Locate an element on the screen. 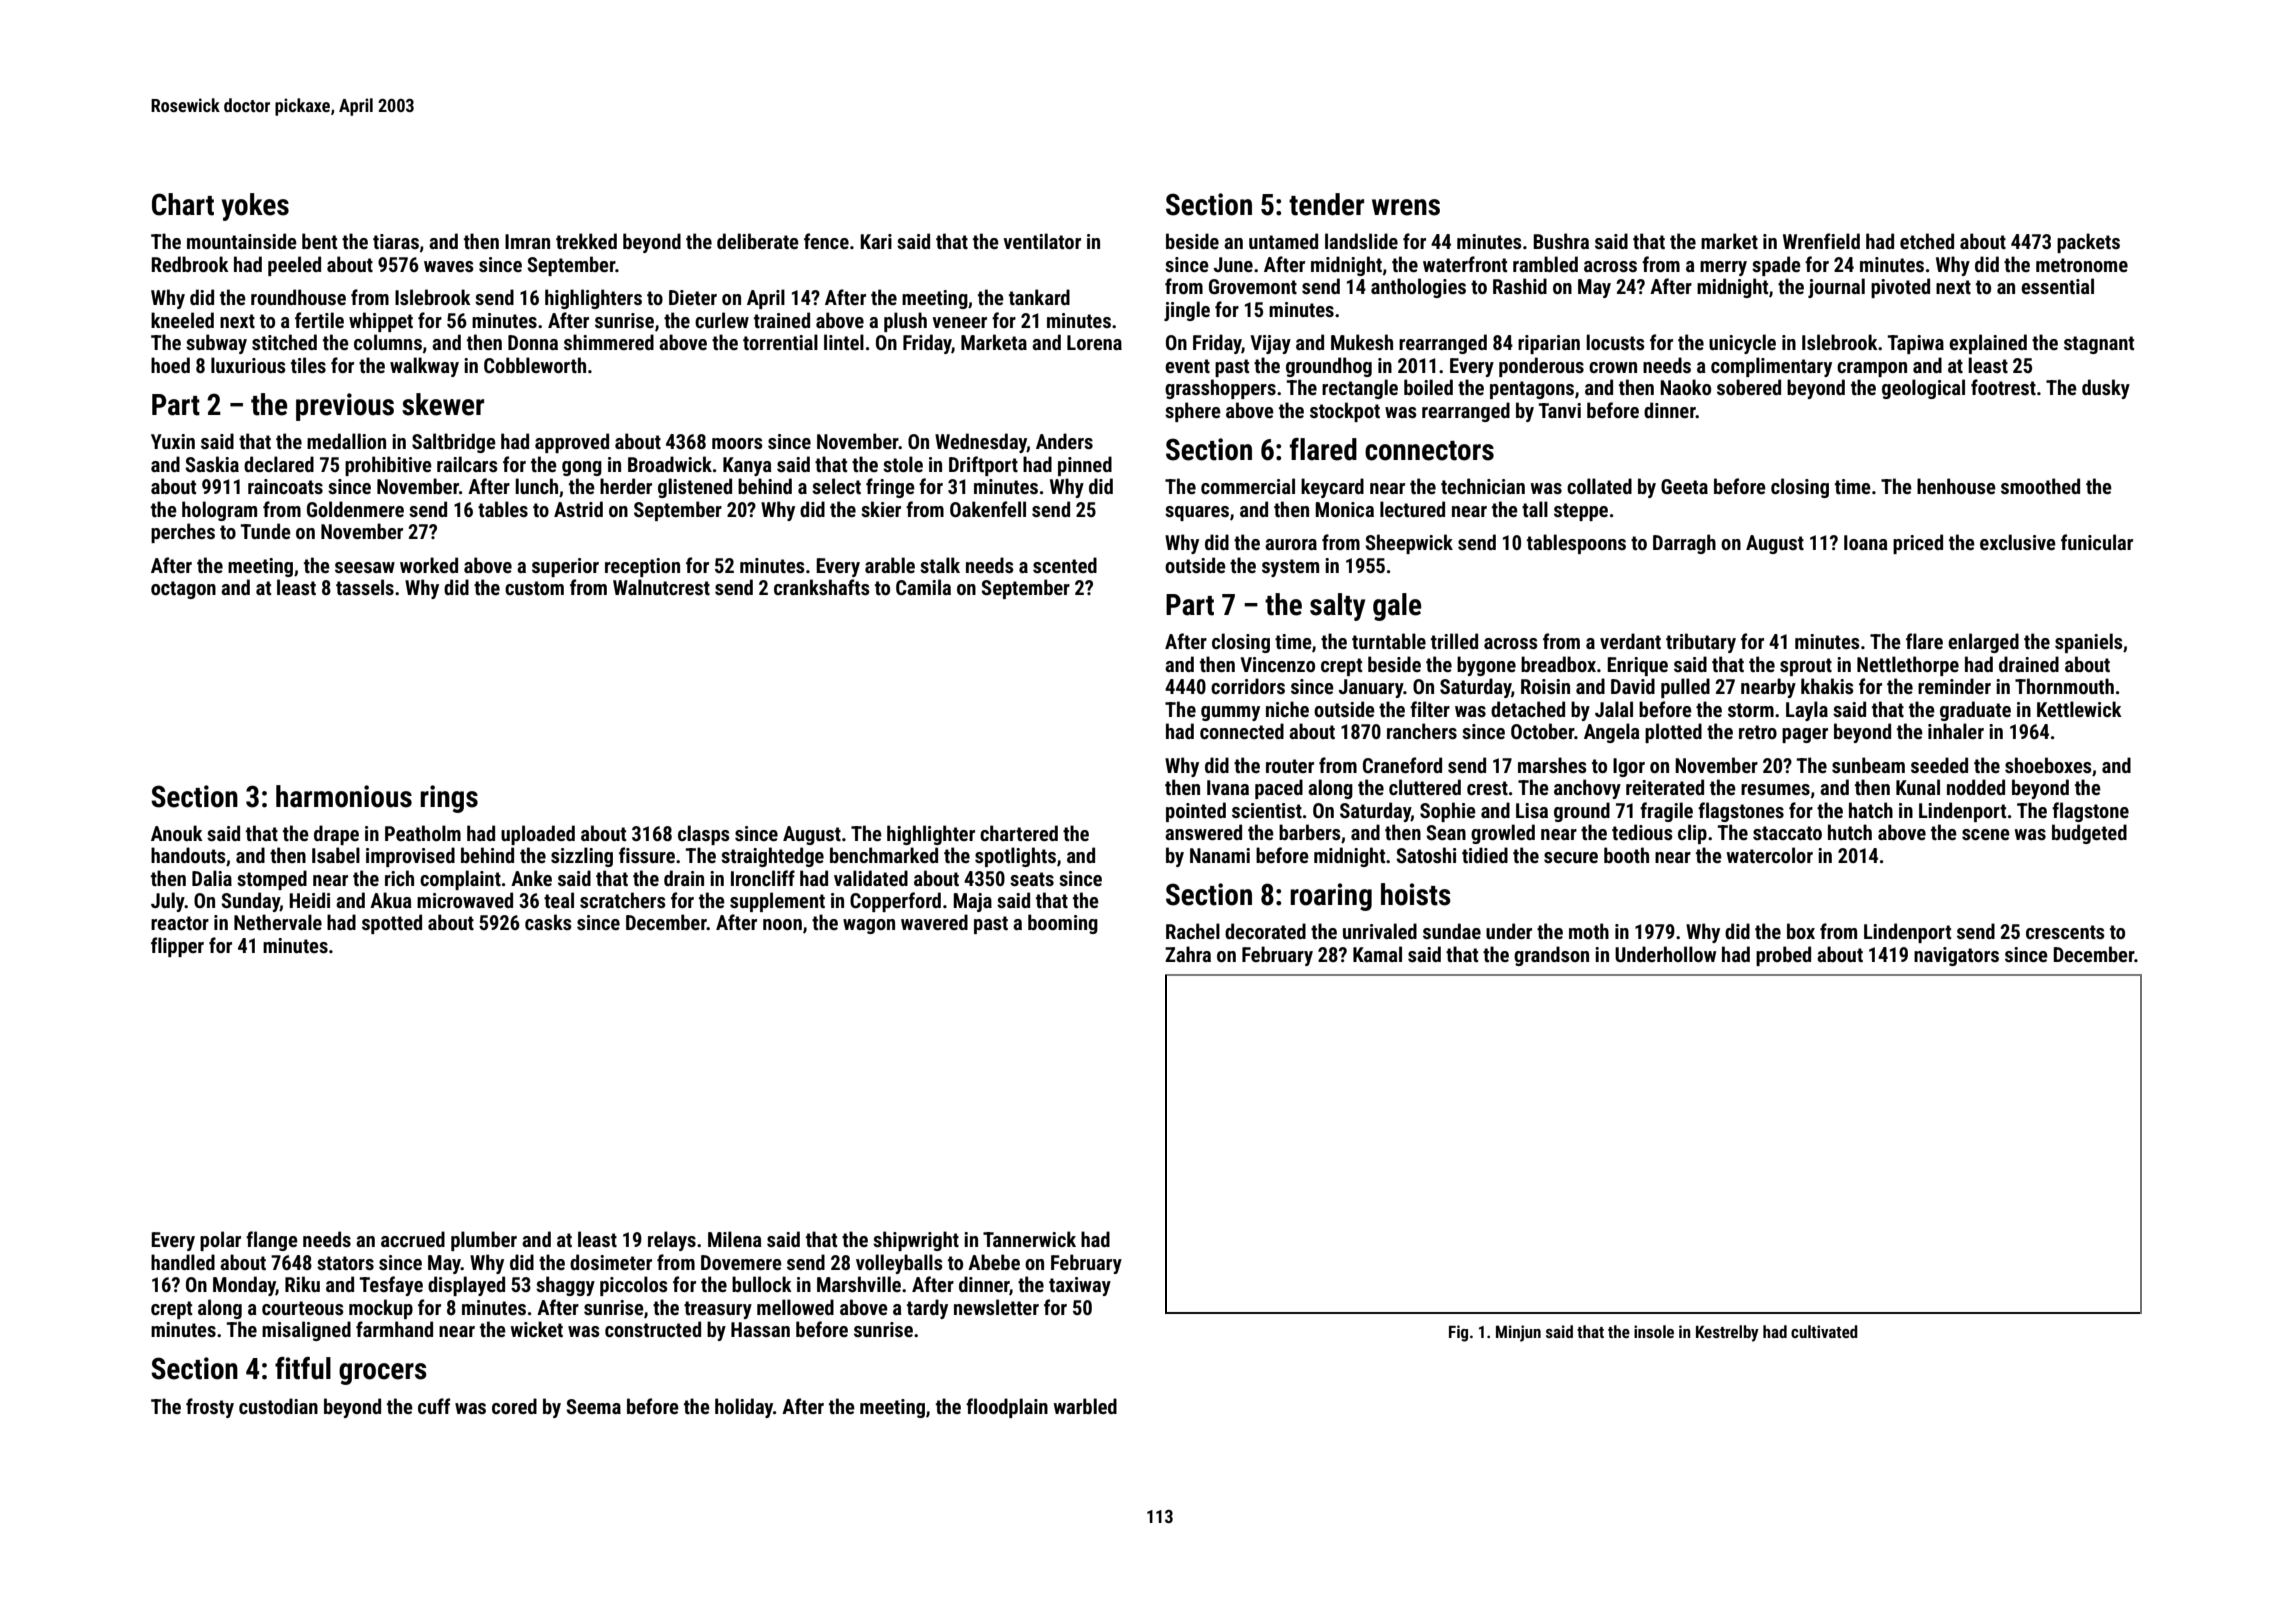 This screenshot has height=1620, width=2292. warbled is located at coordinates (1085, 1406).
